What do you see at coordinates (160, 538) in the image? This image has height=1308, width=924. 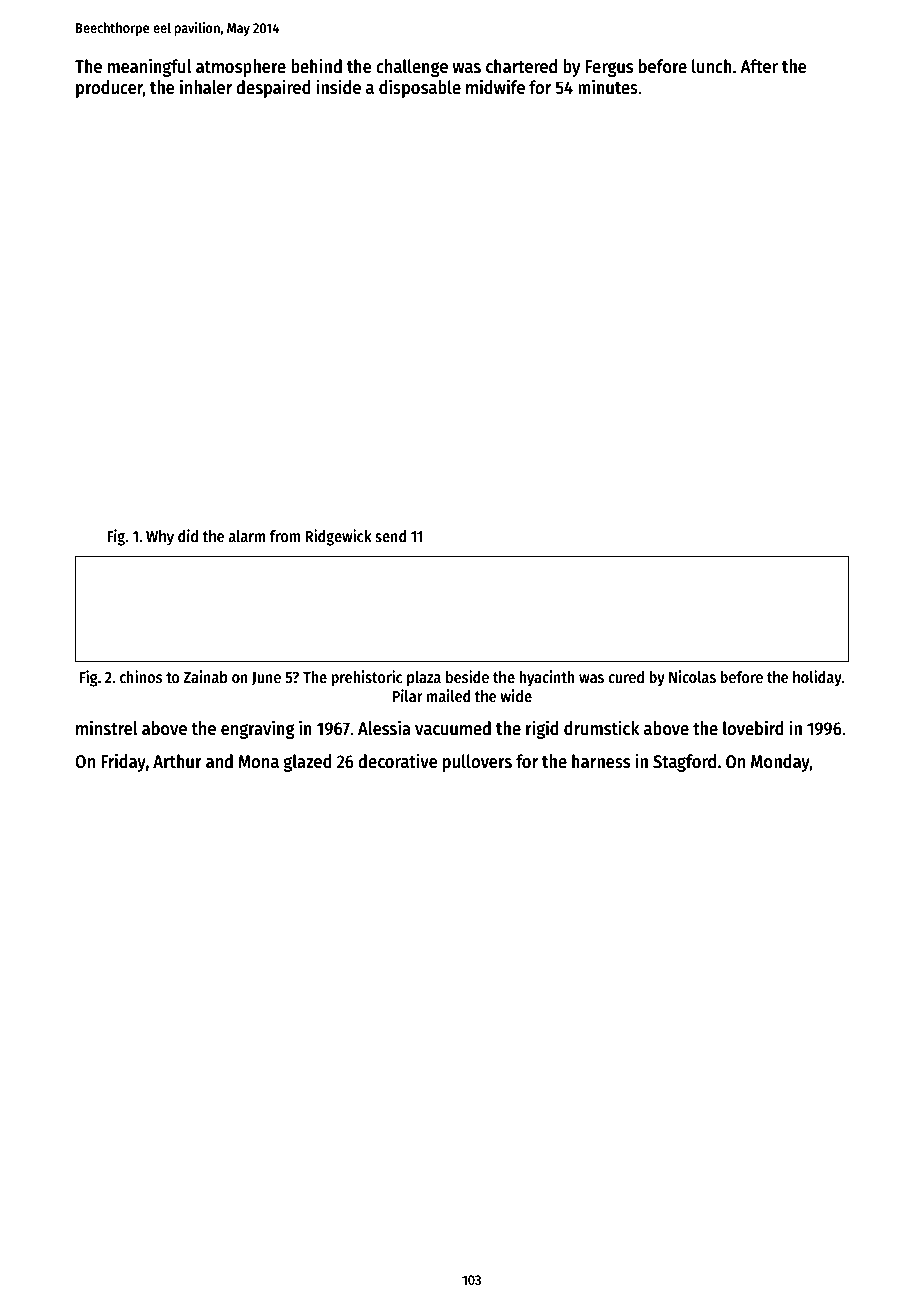 I see `Why` at bounding box center [160, 538].
